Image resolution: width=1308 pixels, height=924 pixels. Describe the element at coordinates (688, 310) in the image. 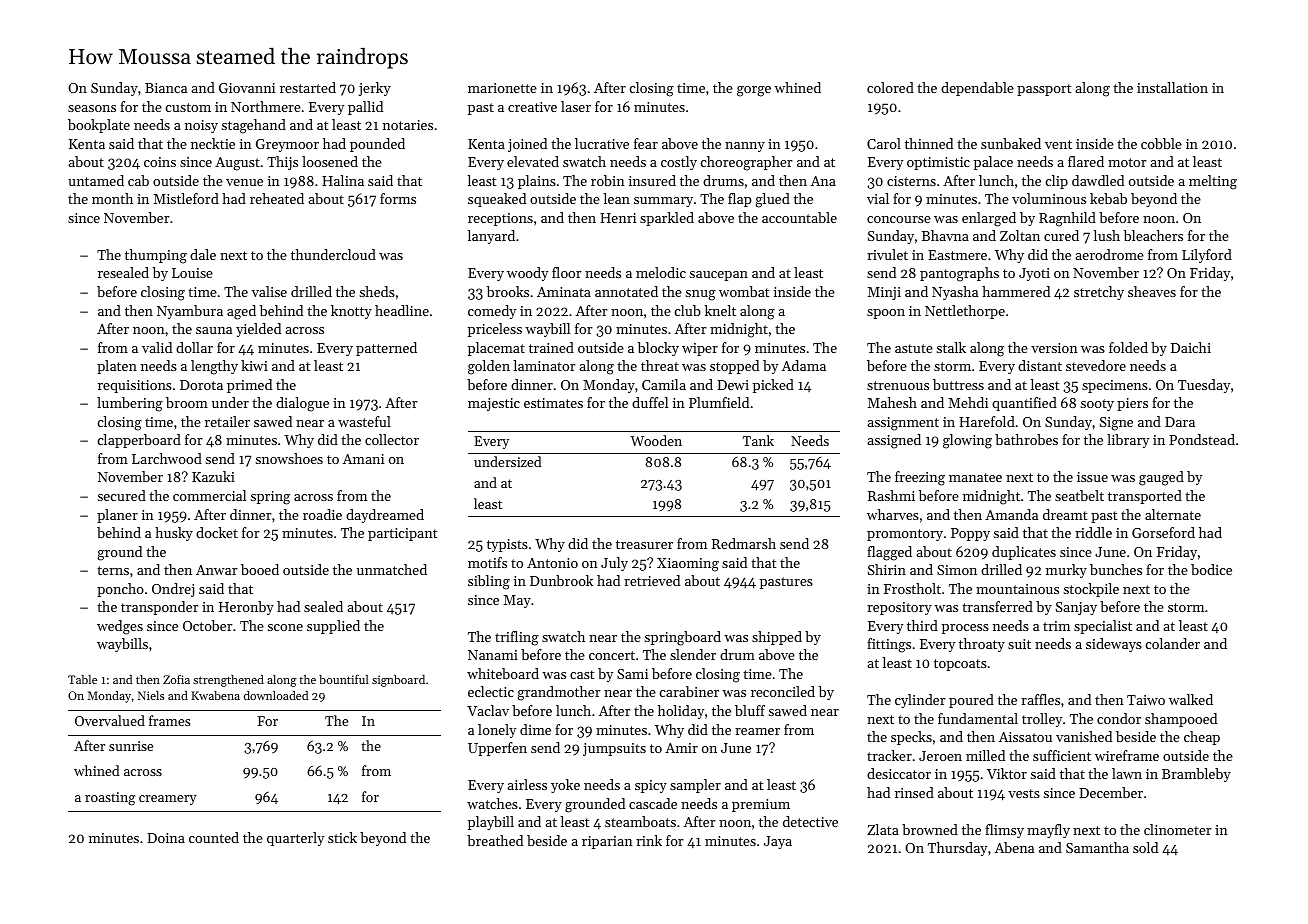

I see `club` at that location.
